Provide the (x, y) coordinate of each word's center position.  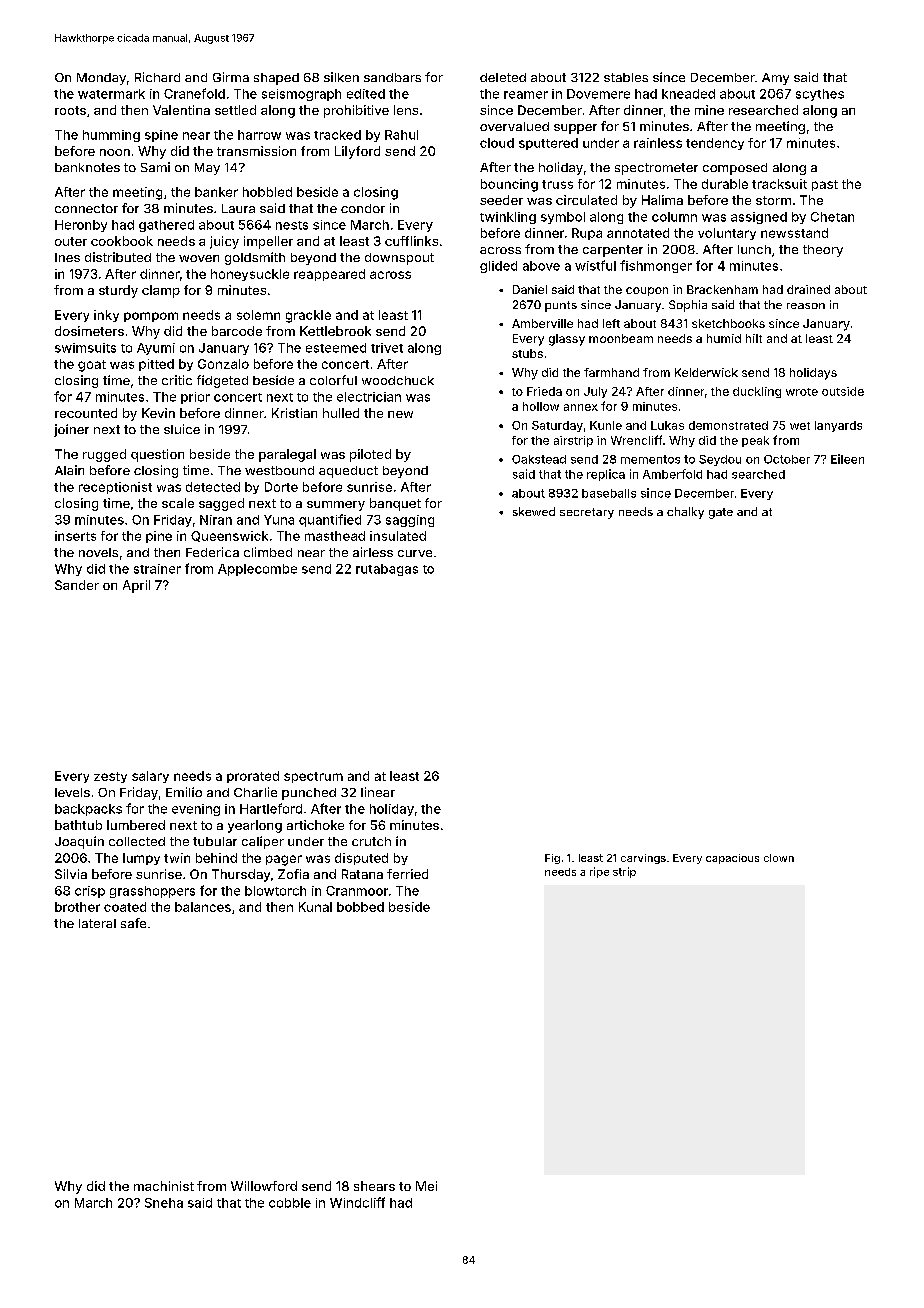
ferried (407, 874)
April (136, 586)
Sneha (164, 1203)
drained (808, 289)
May (207, 169)
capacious (732, 859)
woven (199, 258)
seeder (501, 200)
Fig (552, 859)
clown (779, 858)
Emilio (184, 792)
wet (800, 426)
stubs (527, 353)
